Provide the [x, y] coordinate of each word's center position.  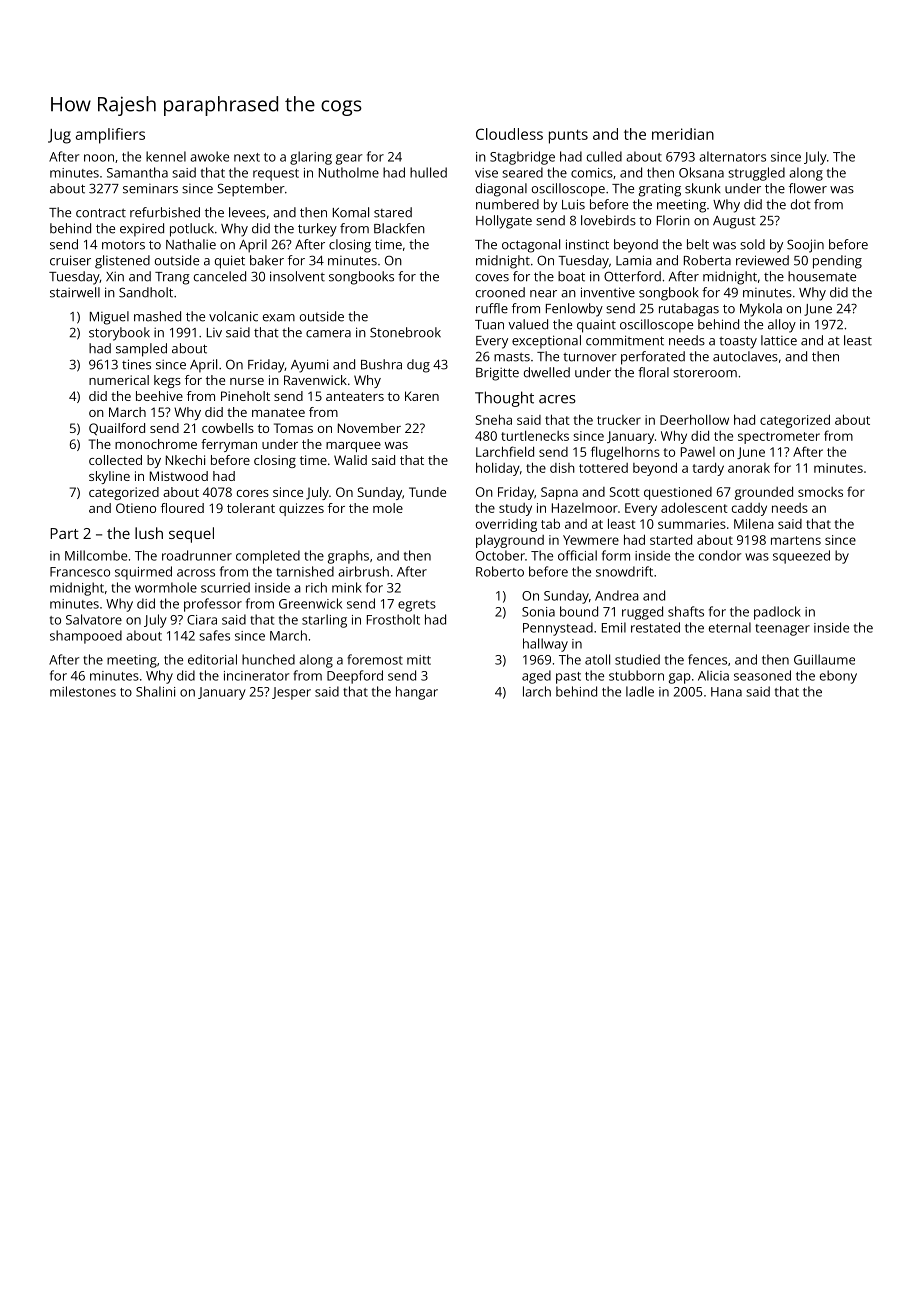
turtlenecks [535, 436]
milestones [83, 691]
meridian [683, 134]
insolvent [297, 276]
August [734, 222]
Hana [726, 692]
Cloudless [509, 134]
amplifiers [110, 136]
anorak [749, 468]
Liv [214, 333]
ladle [640, 691]
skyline [109, 477]
